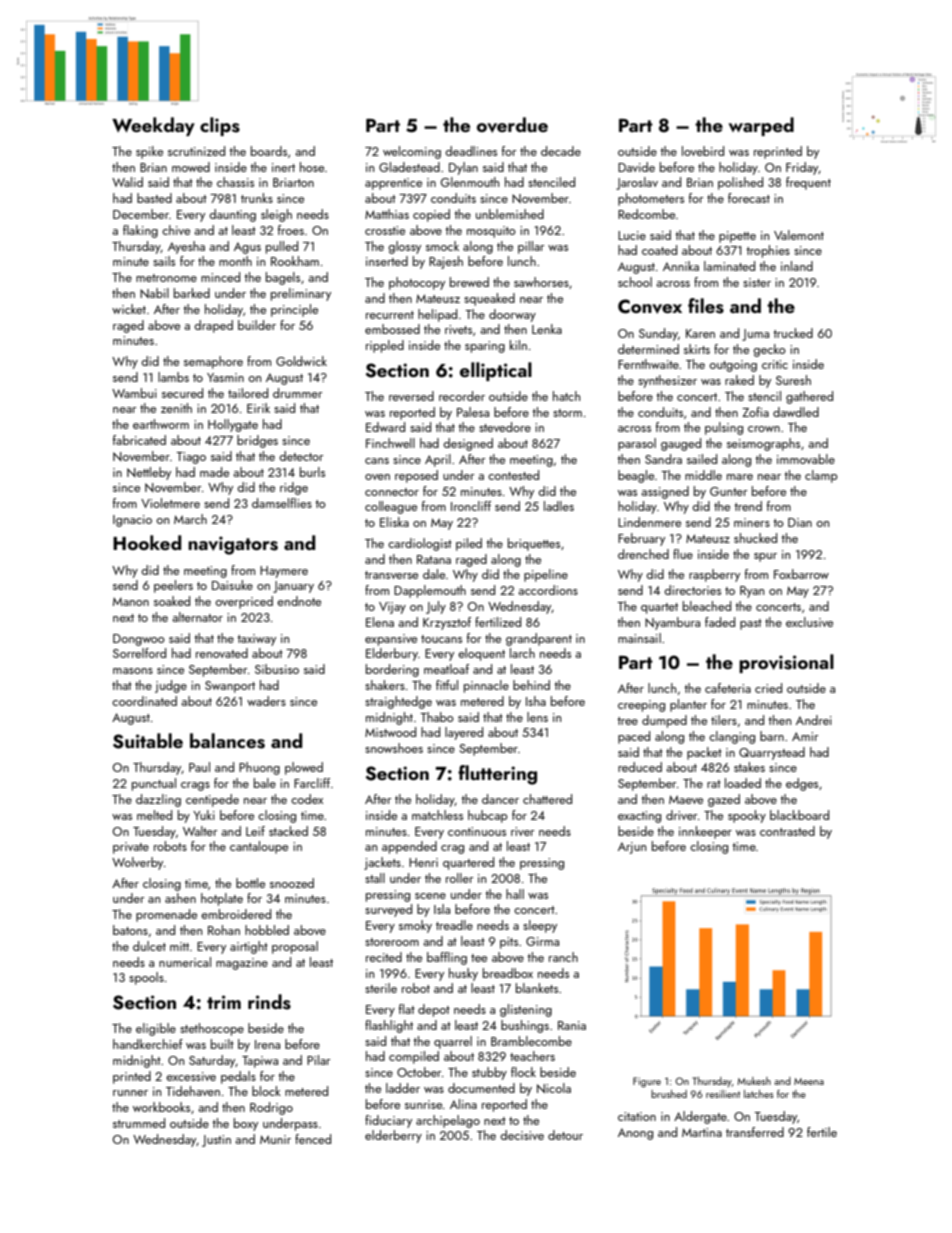  Describe the element at coordinates (806, 459) in the screenshot. I see `immovable` at that location.
